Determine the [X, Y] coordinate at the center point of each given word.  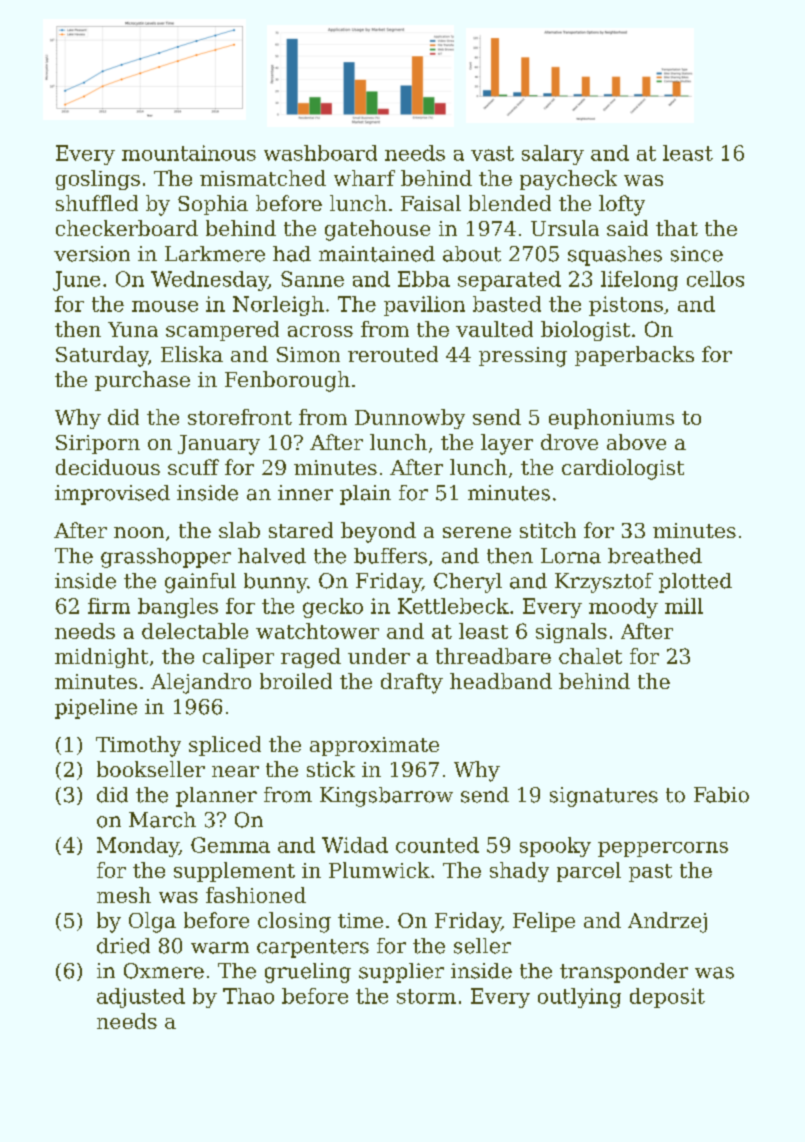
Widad [355, 845]
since [697, 254]
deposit [667, 998]
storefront [240, 417]
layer [507, 444]
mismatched [263, 178]
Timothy [138, 746]
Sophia [213, 205]
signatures [604, 797]
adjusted [141, 998]
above [636, 442]
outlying [579, 998]
